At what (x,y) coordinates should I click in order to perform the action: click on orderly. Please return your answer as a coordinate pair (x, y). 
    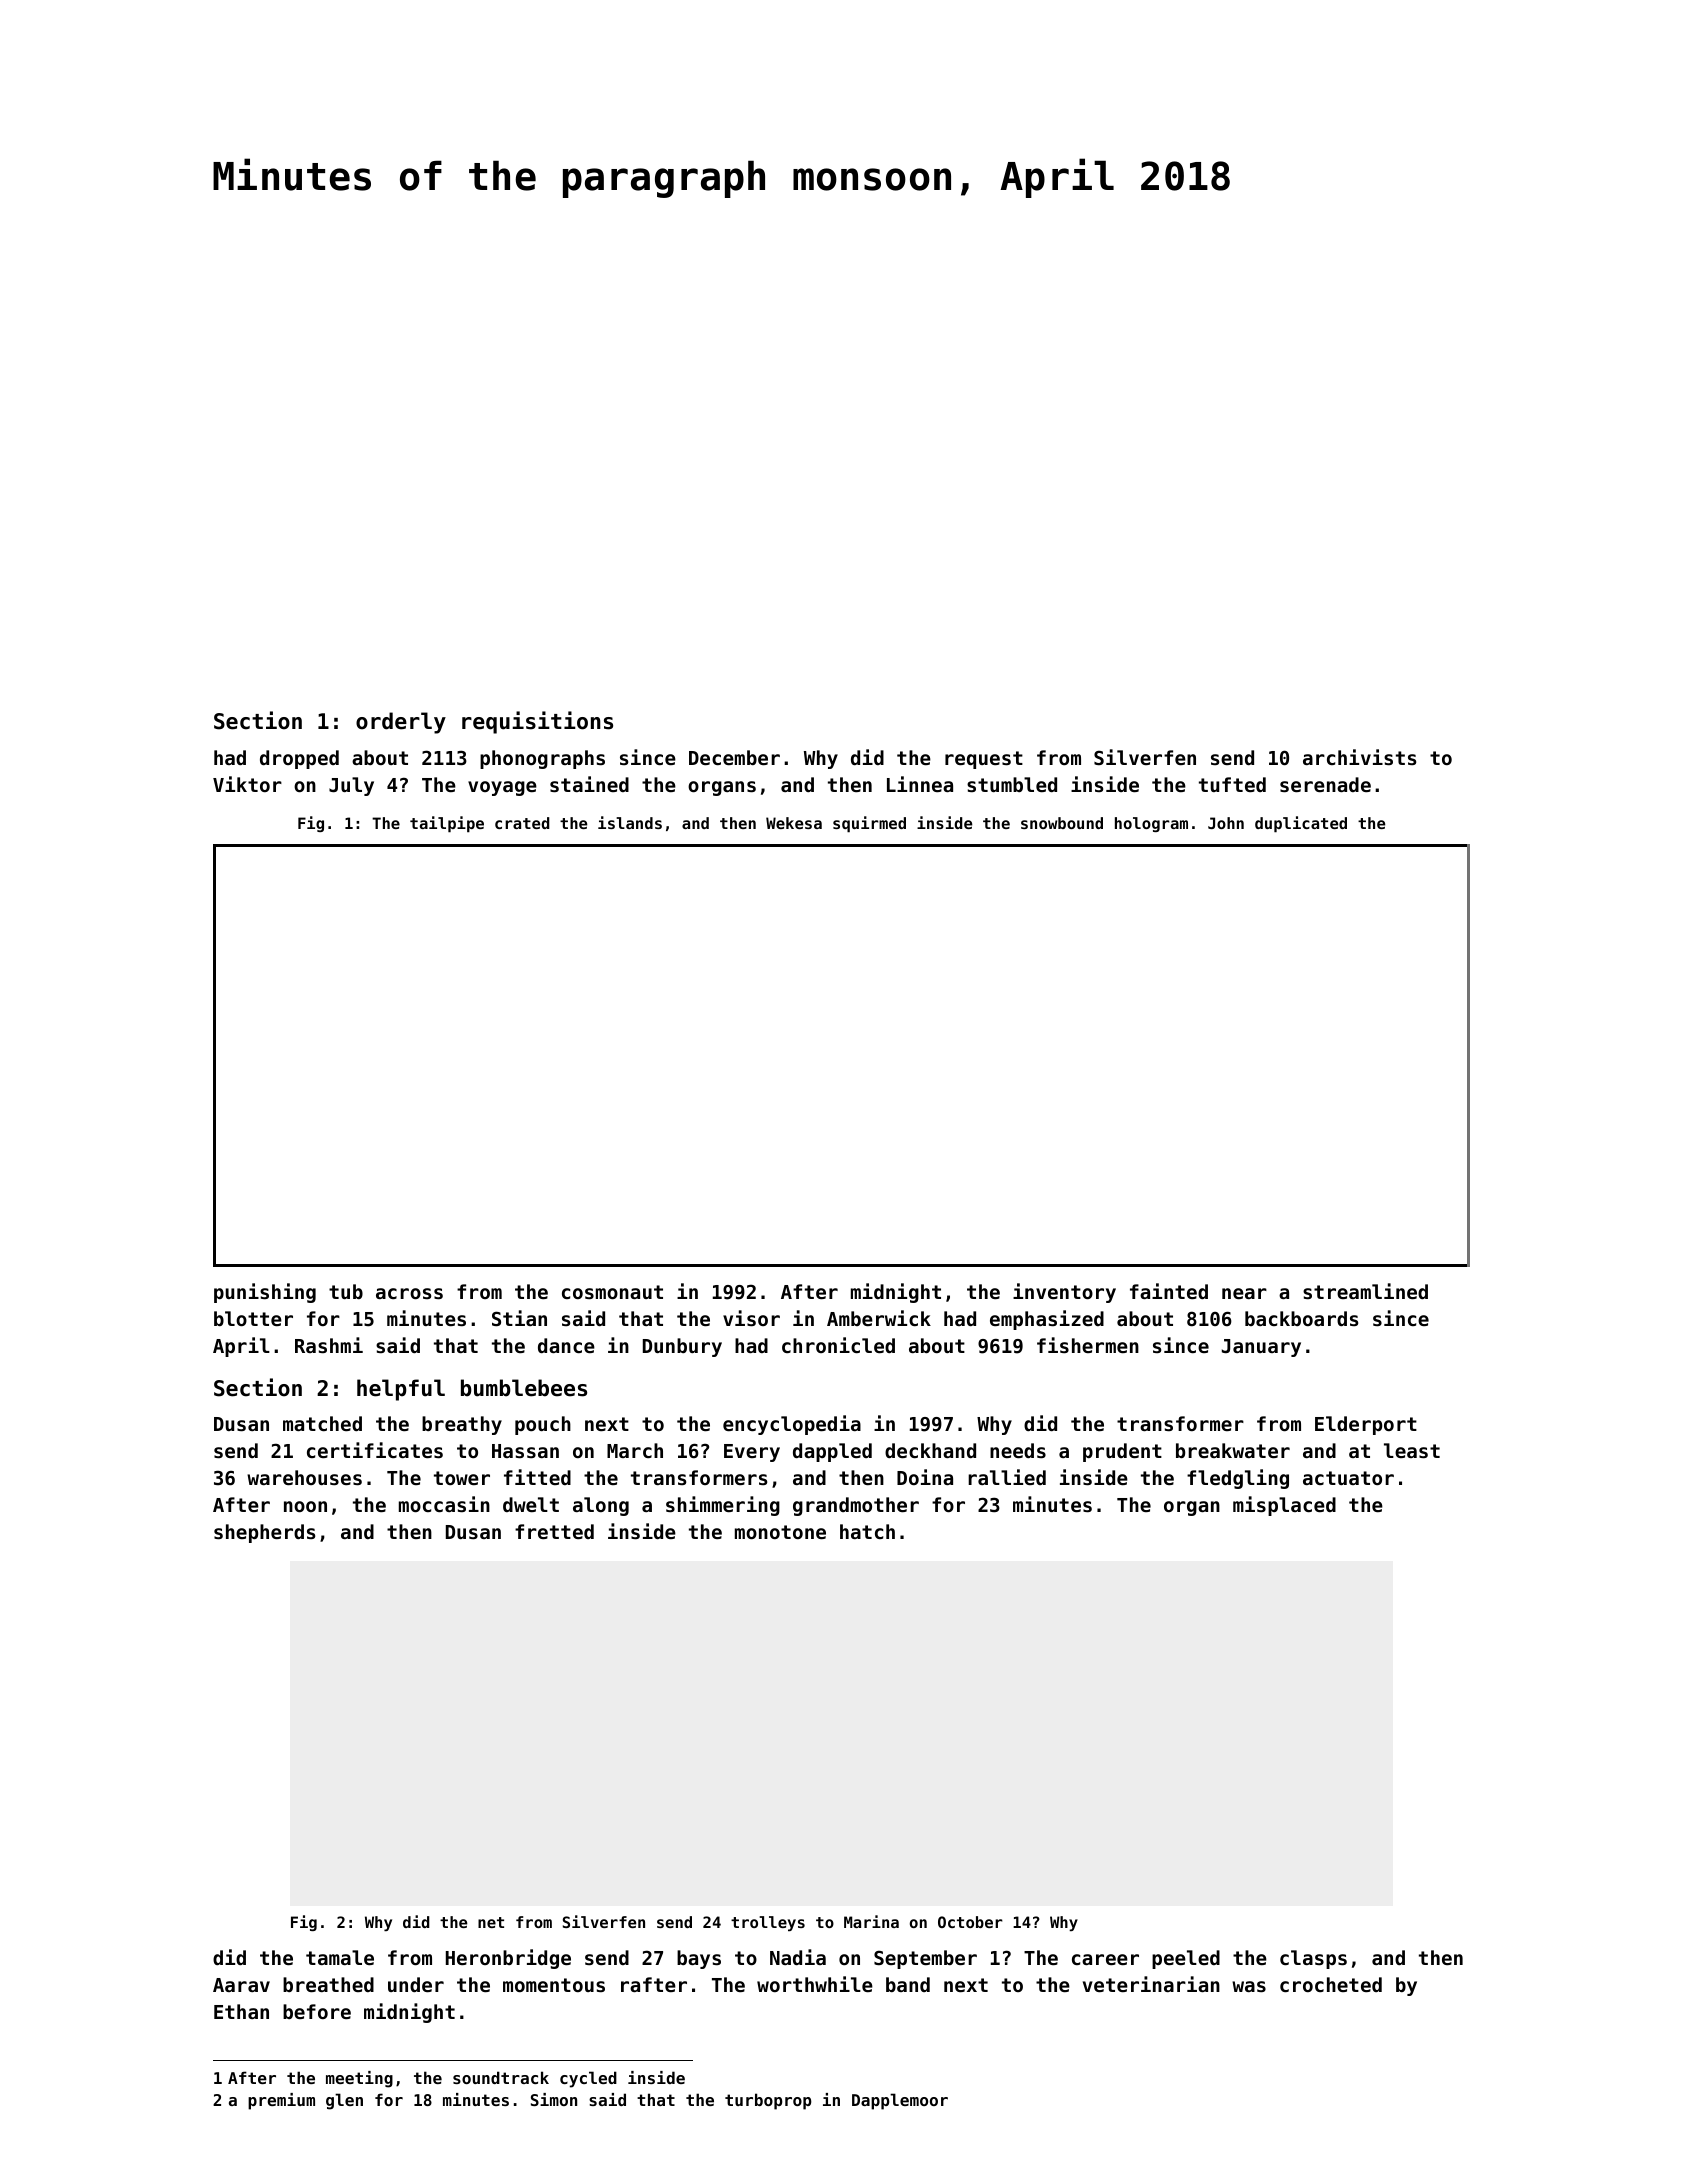
    Looking at the image, I should click on (401, 723).
